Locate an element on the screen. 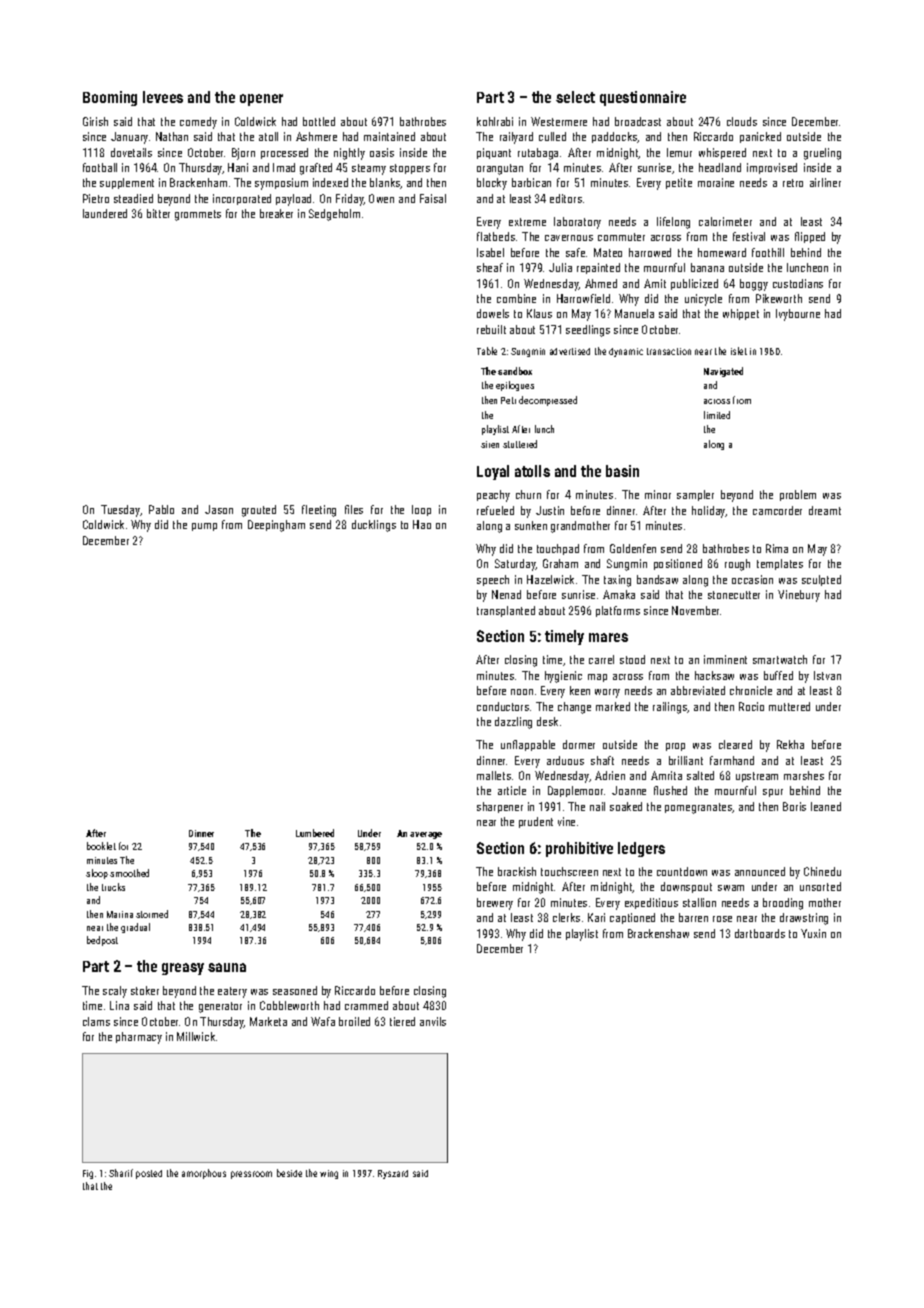  Marketa is located at coordinates (268, 1021).
